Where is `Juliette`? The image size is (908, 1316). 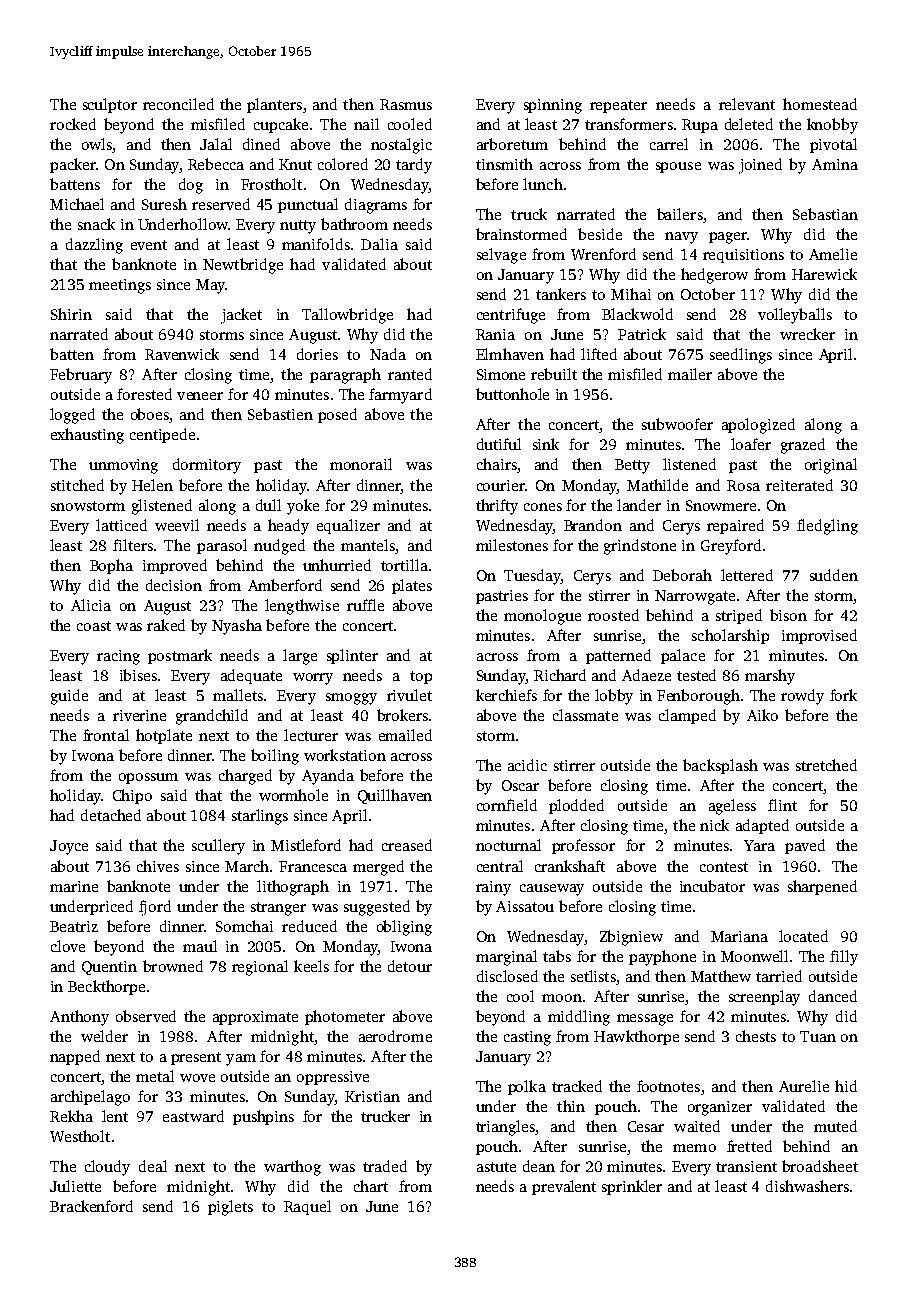
Juliette is located at coordinates (75, 1186).
